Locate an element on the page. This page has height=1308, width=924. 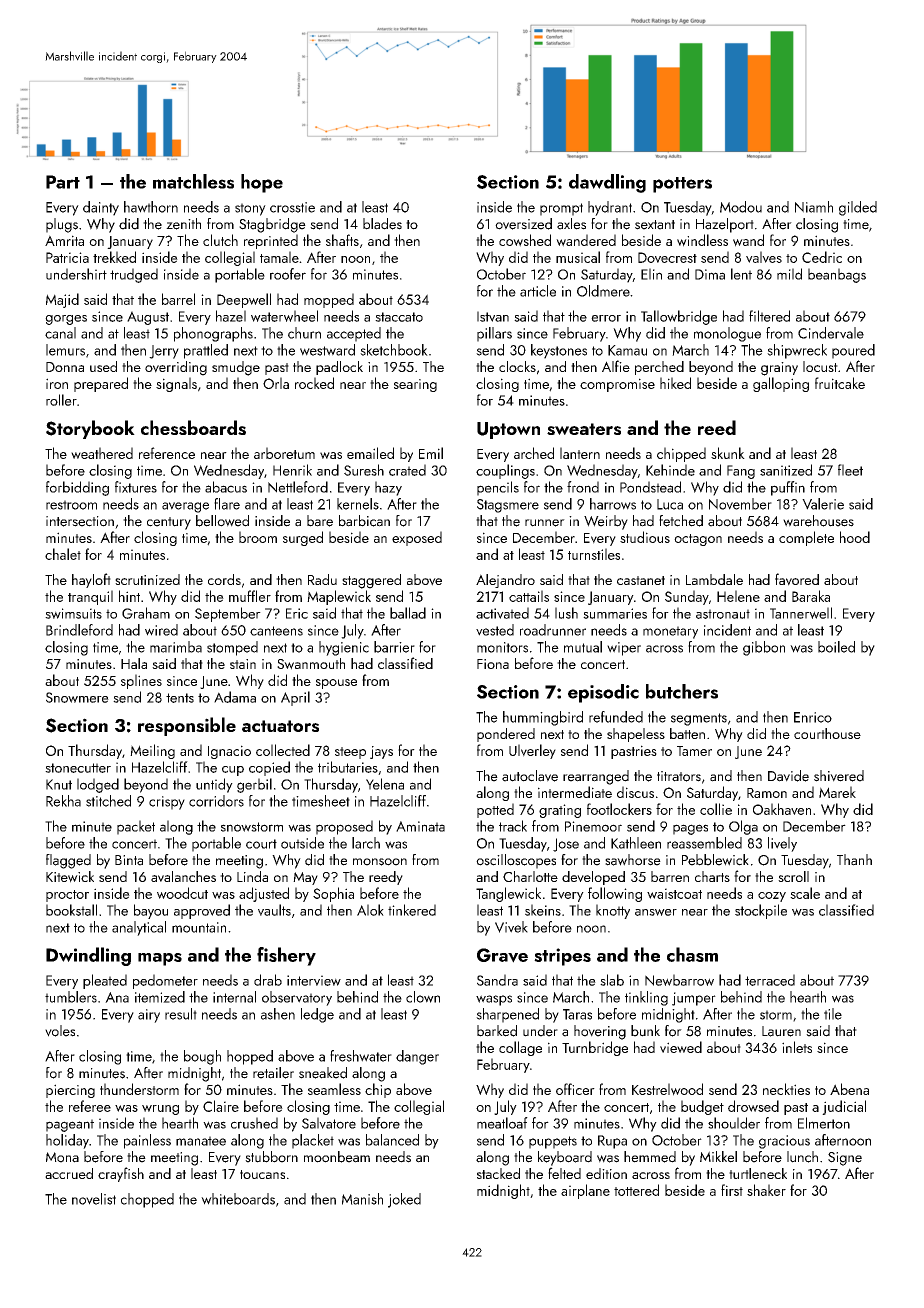
accrued is located at coordinates (69, 1173).
